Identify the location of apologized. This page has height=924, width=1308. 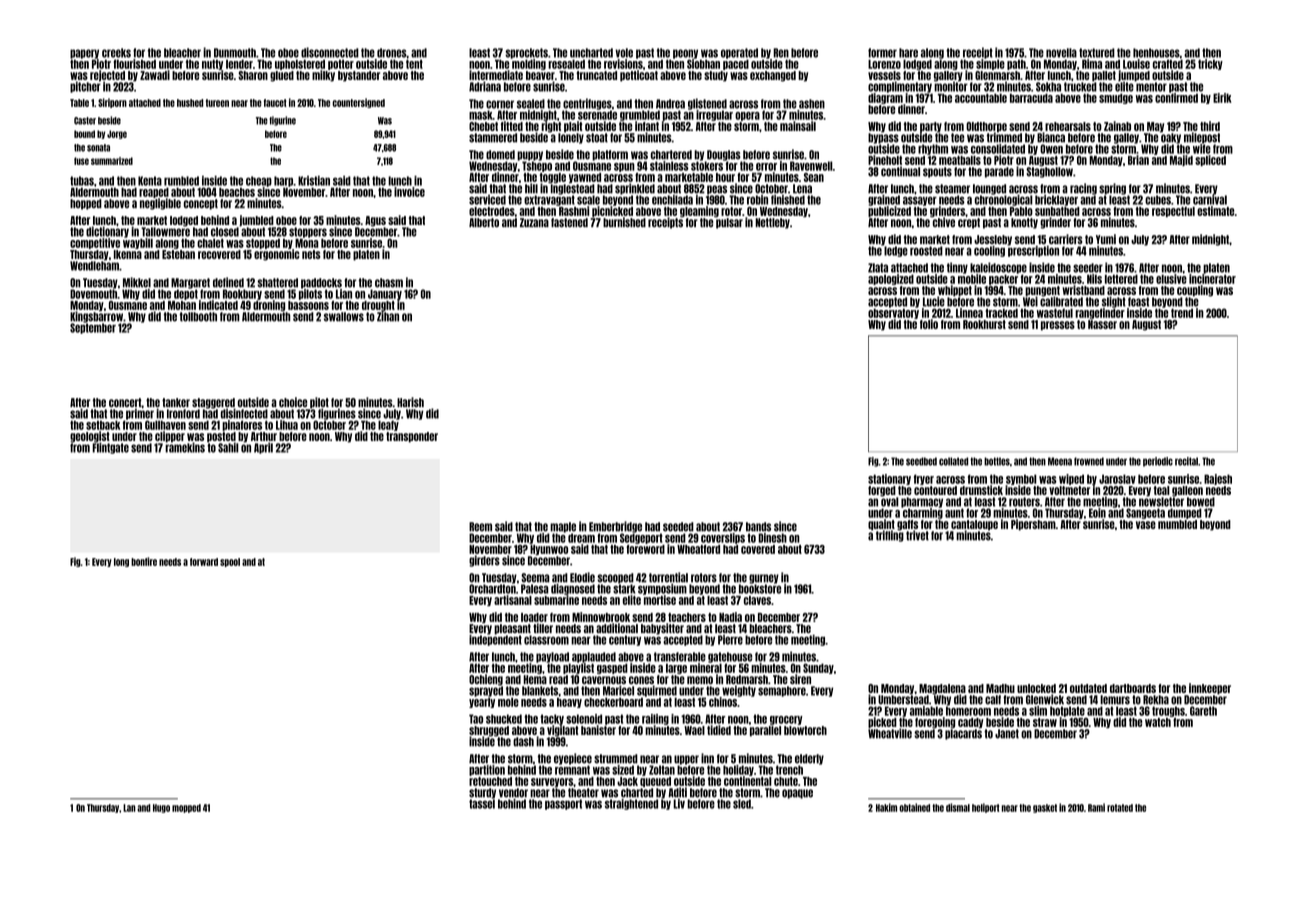
(891, 279).
